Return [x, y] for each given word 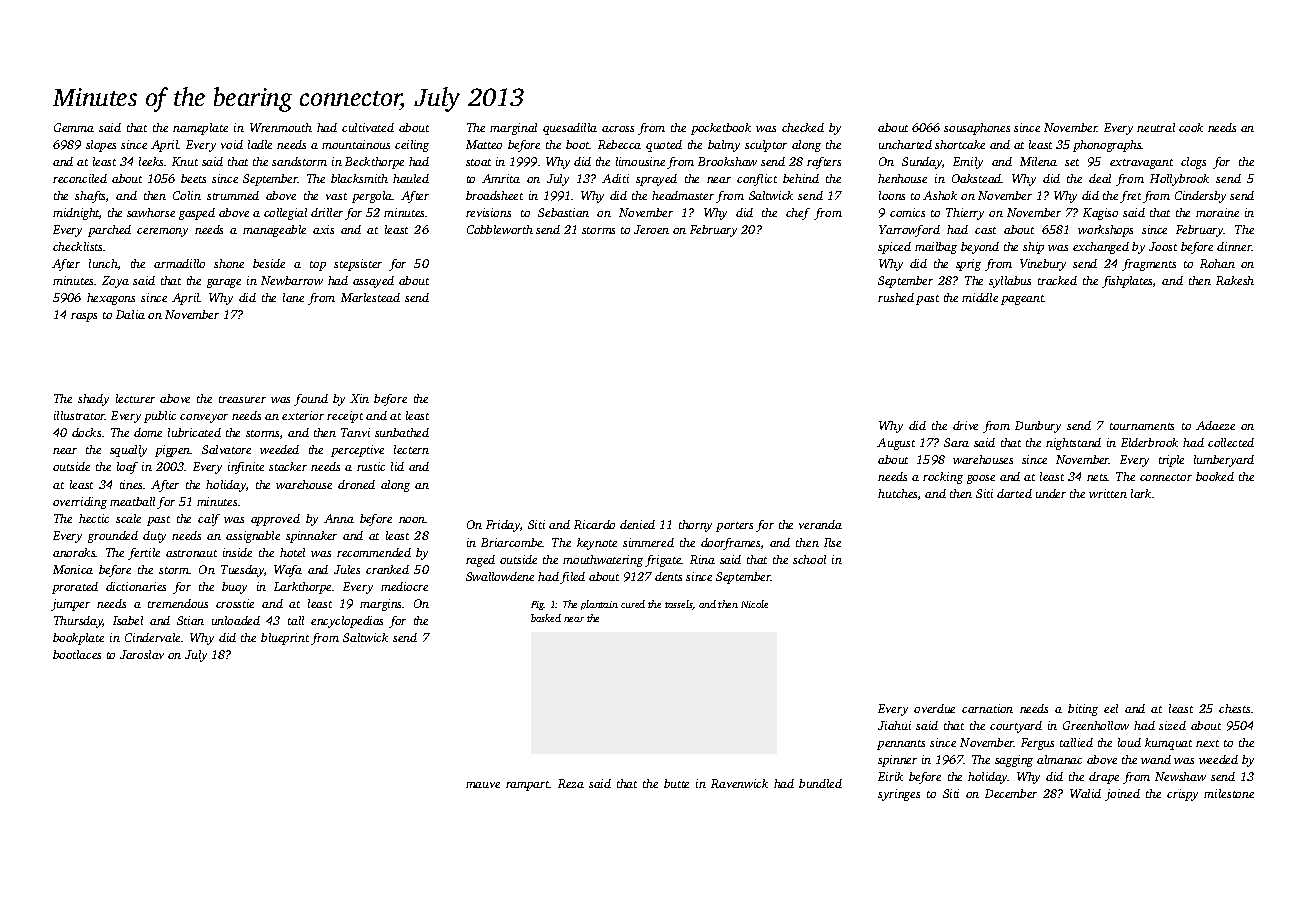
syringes [899, 795]
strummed [233, 195]
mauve [483, 785]
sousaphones [977, 129]
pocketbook [721, 129]
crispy [1182, 795]
